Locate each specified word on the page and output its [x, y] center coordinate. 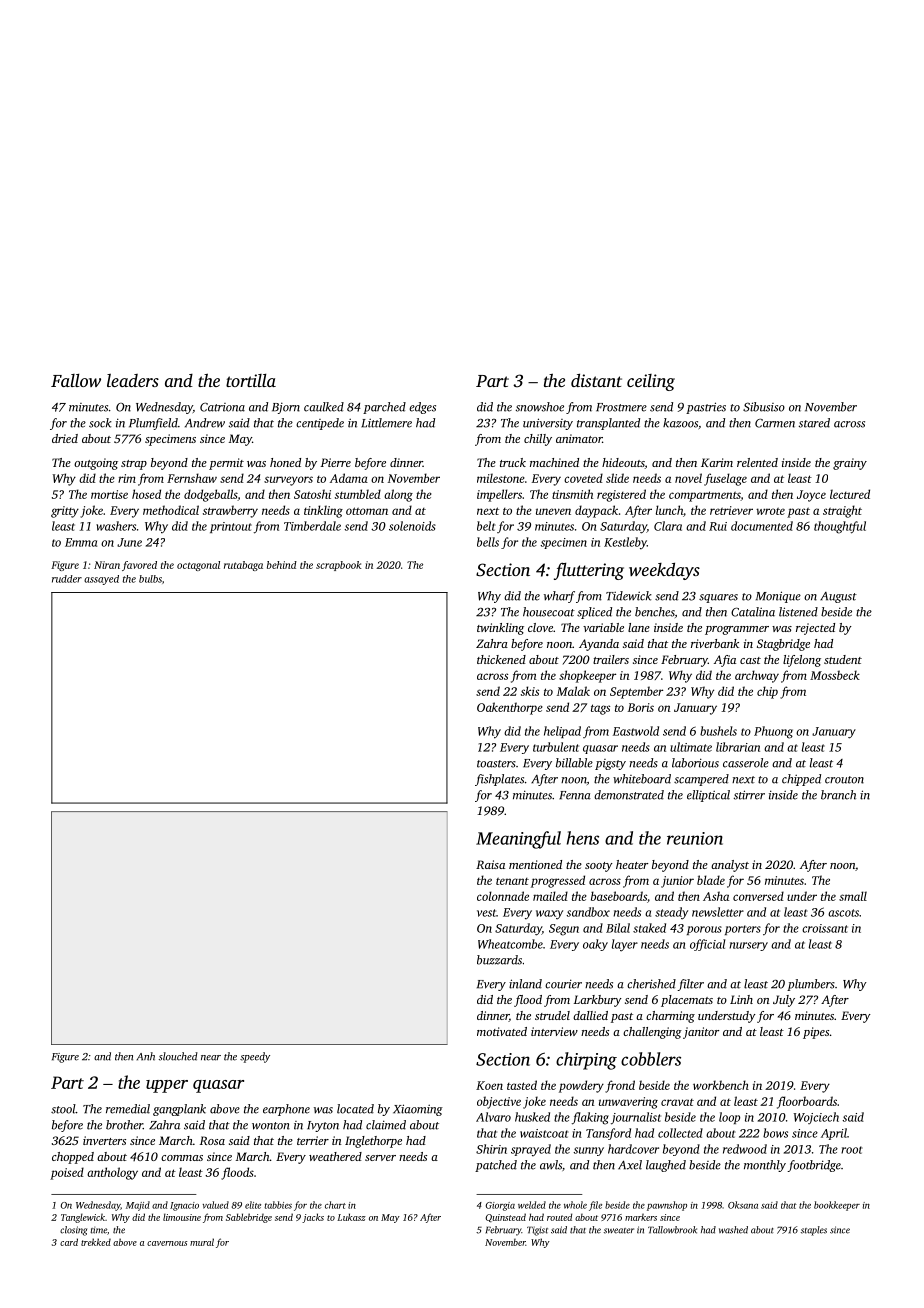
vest [486, 913]
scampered [701, 780]
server [380, 1158]
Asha [716, 896]
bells [488, 542]
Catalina [753, 612]
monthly [765, 1166]
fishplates [499, 780]
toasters [496, 764]
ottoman [367, 511]
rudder [67, 579]
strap [134, 465]
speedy [255, 1057]
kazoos [680, 423]
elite [253, 1205]
